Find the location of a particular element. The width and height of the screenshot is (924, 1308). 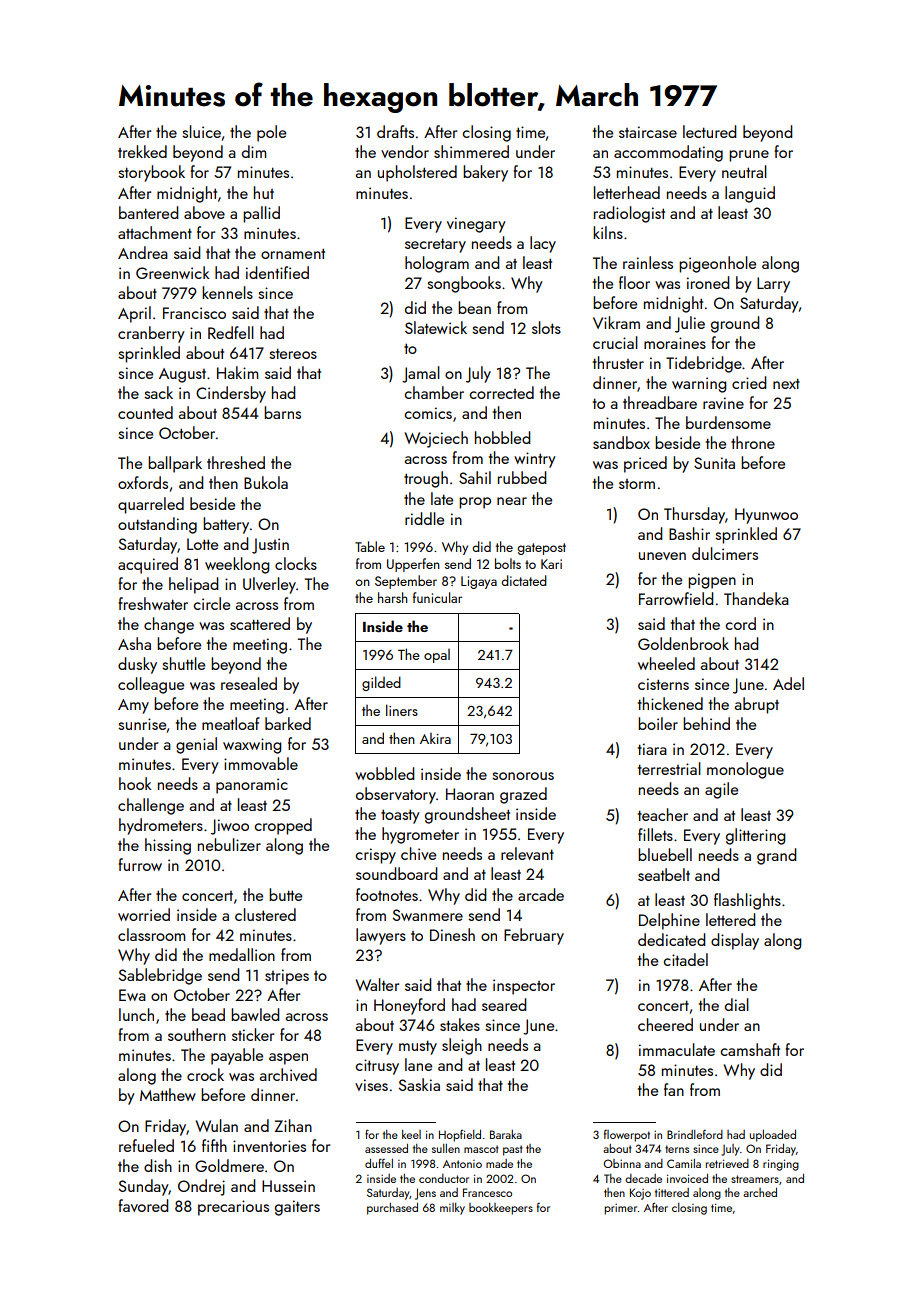

Sunday is located at coordinates (144, 1187).
